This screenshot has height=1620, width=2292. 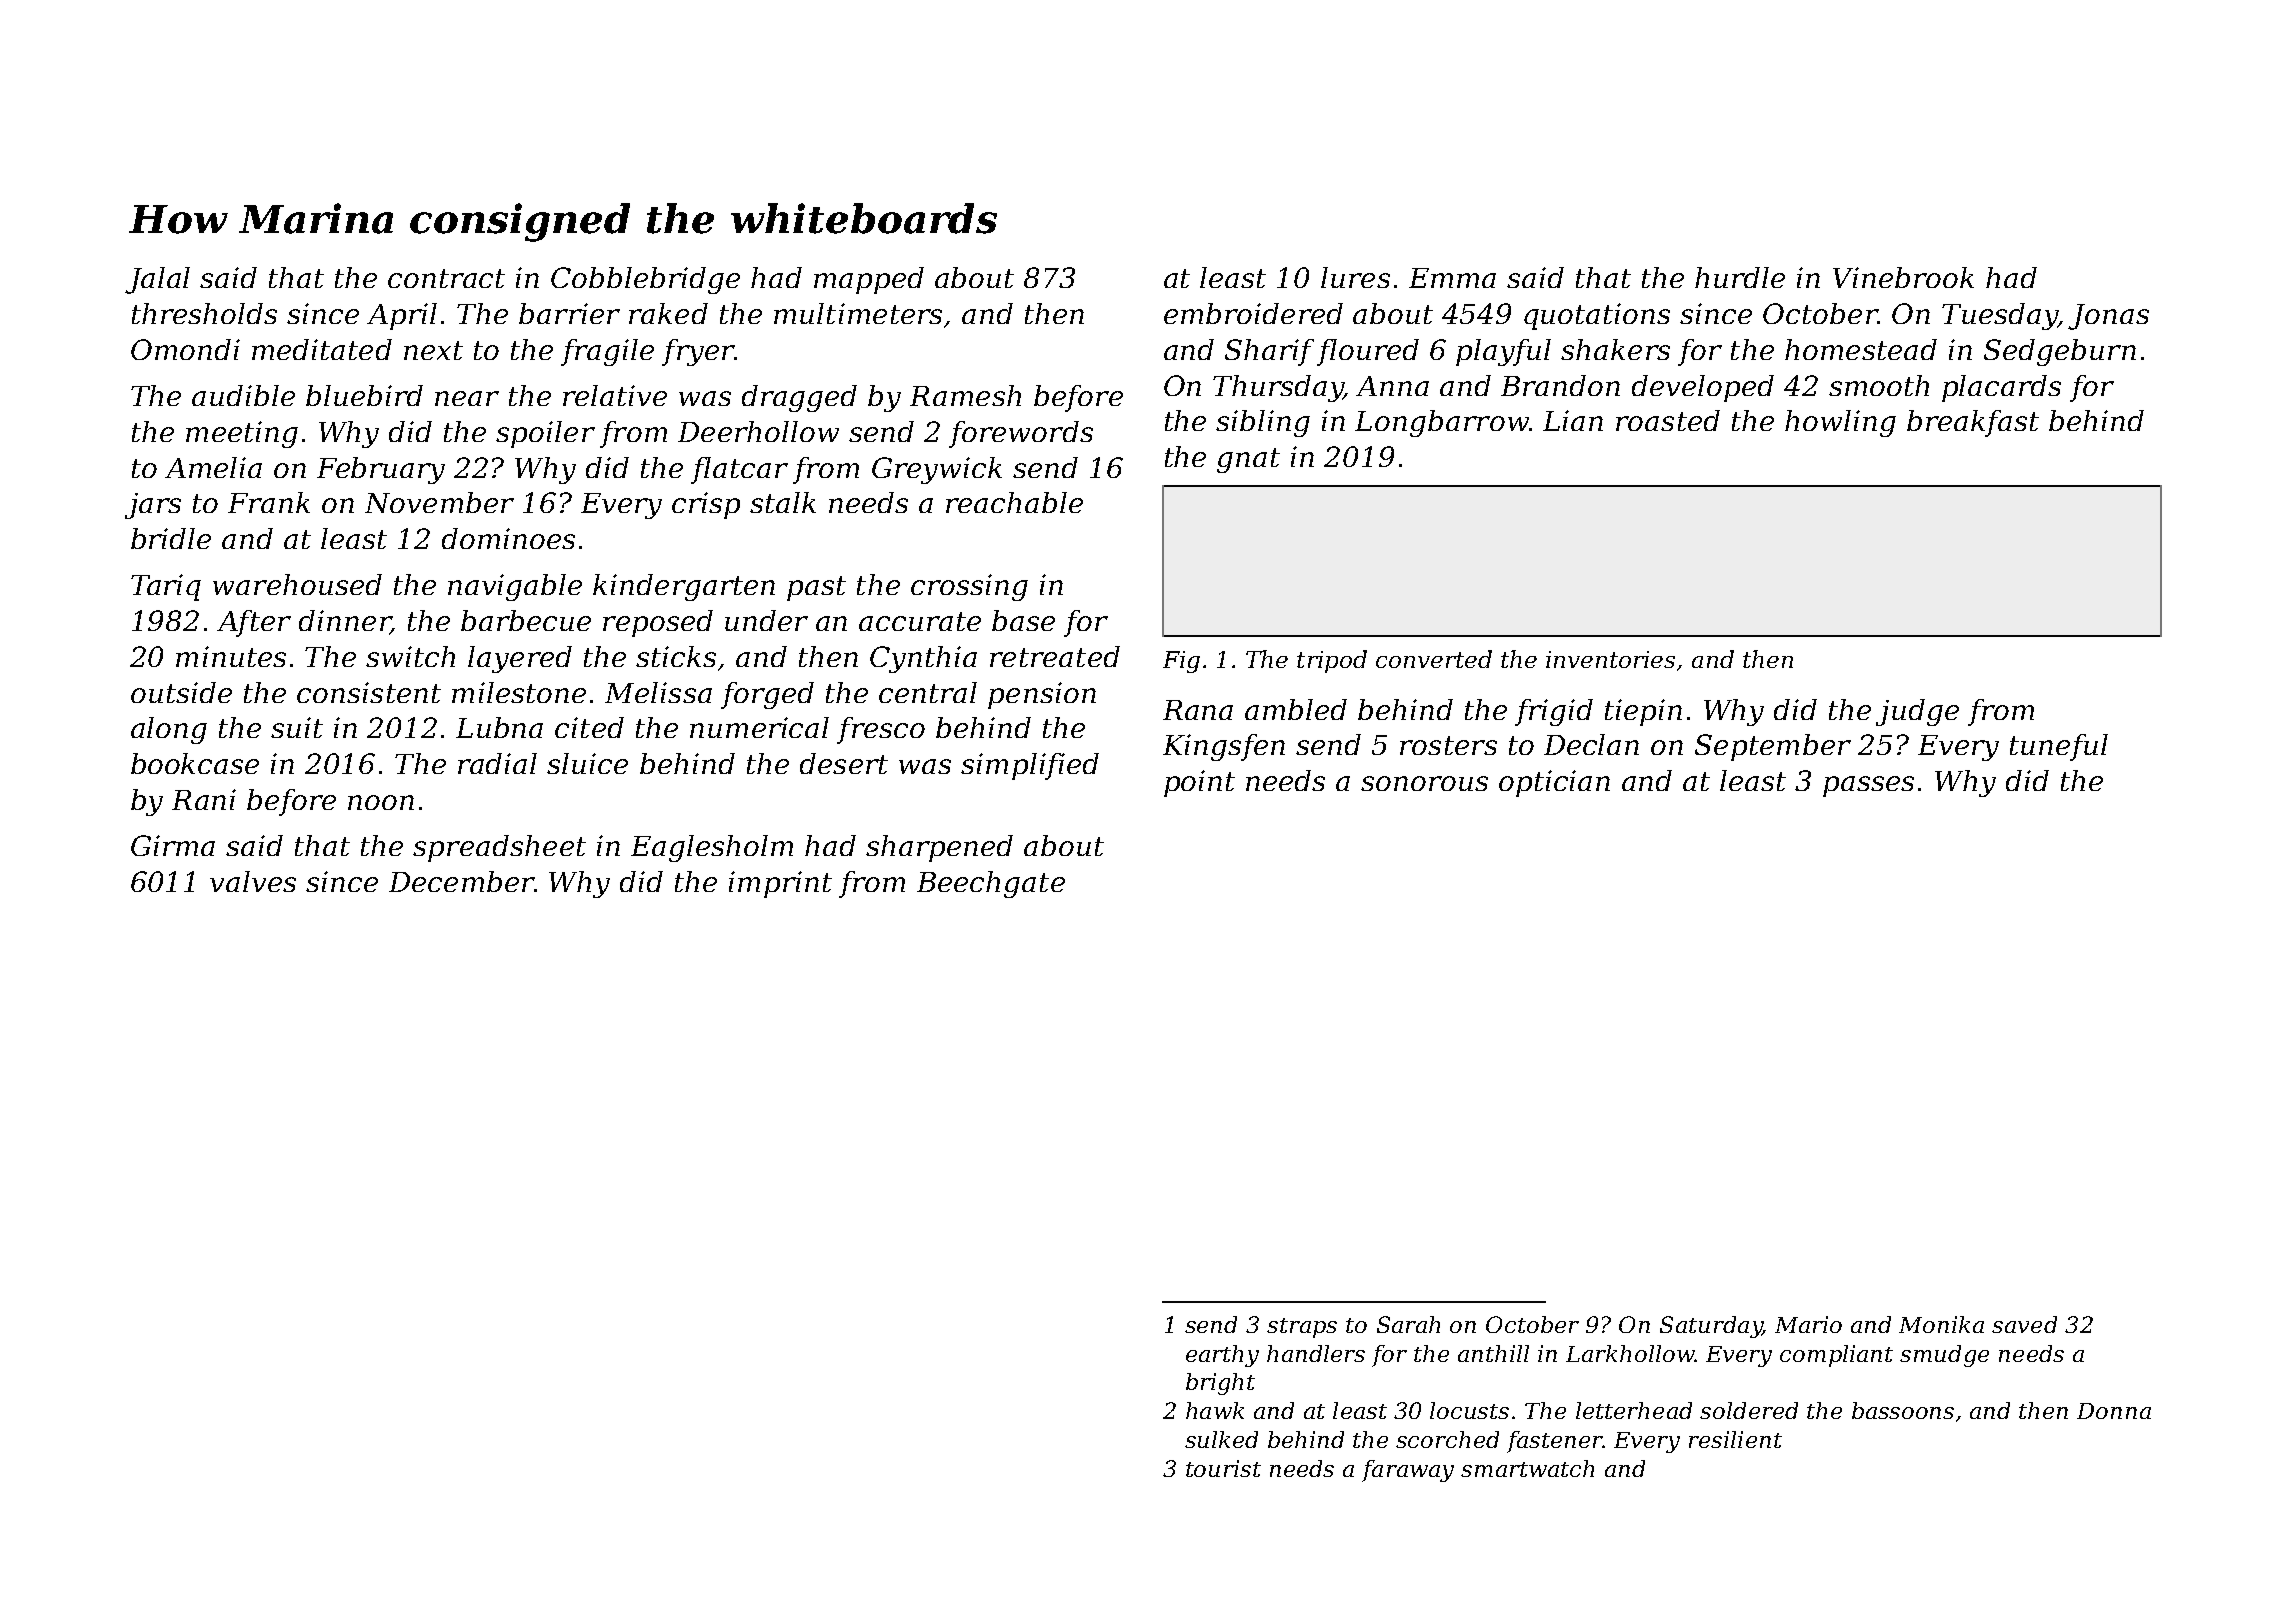 I want to click on December, so click(x=461, y=881).
